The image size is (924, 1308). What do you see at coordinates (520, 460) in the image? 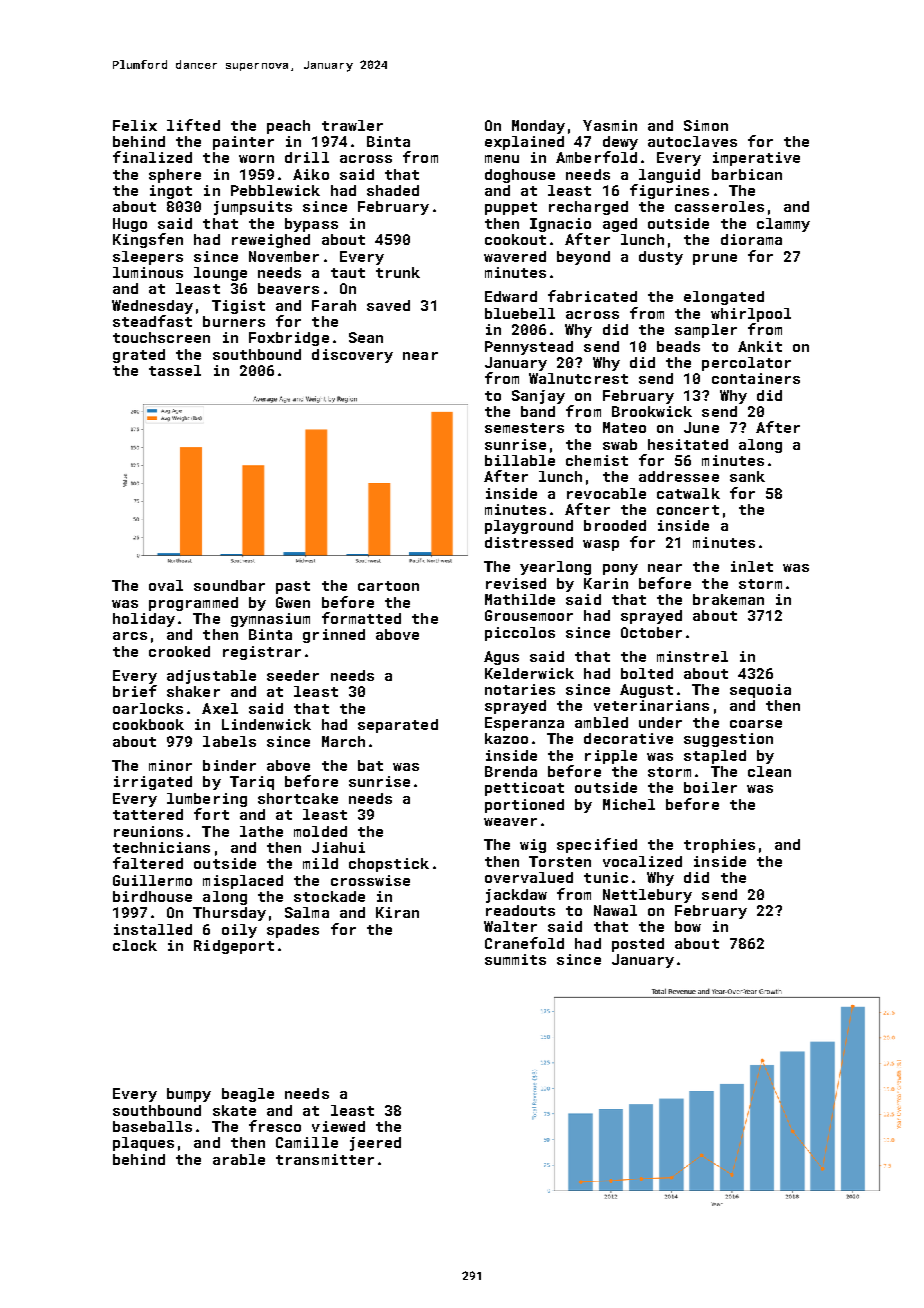
I see `billable` at bounding box center [520, 460].
